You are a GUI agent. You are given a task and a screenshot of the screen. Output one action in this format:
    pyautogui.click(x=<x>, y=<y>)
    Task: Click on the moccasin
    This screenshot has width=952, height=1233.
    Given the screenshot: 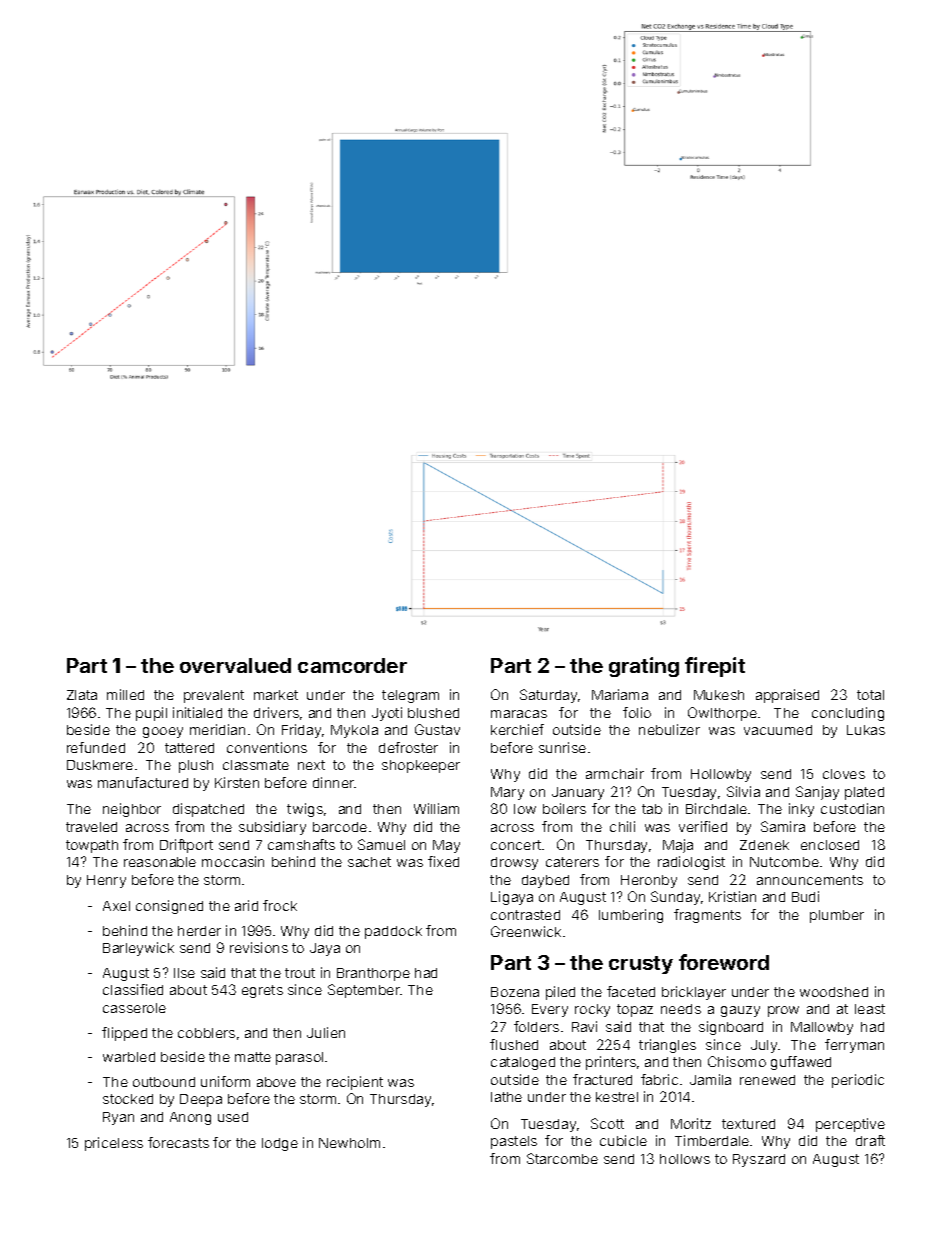 What is the action you would take?
    pyautogui.click(x=233, y=861)
